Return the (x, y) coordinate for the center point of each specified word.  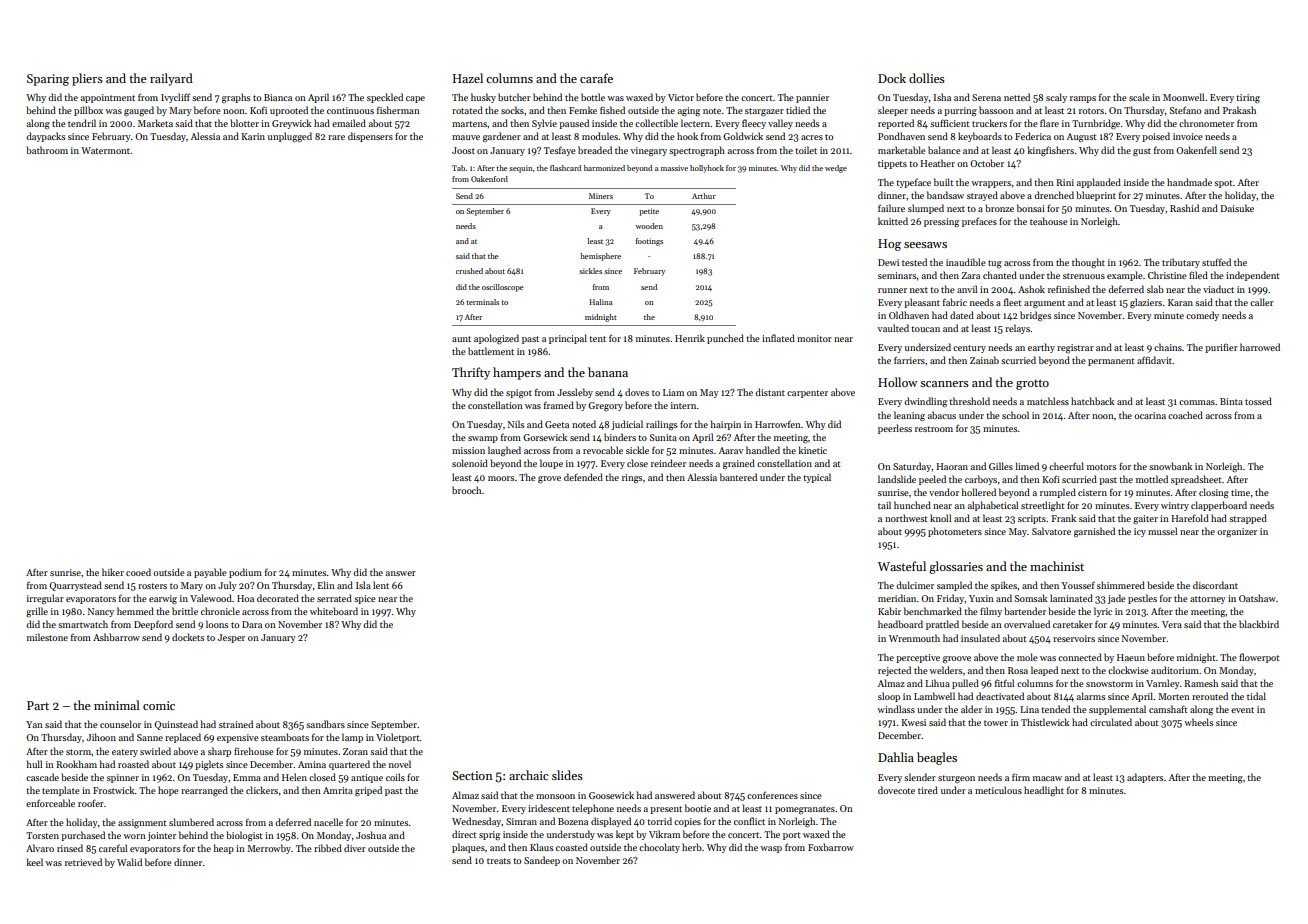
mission (468, 450)
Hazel (468, 78)
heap (224, 849)
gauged (139, 111)
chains (1168, 347)
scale (1139, 97)
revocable (603, 450)
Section (472, 775)
